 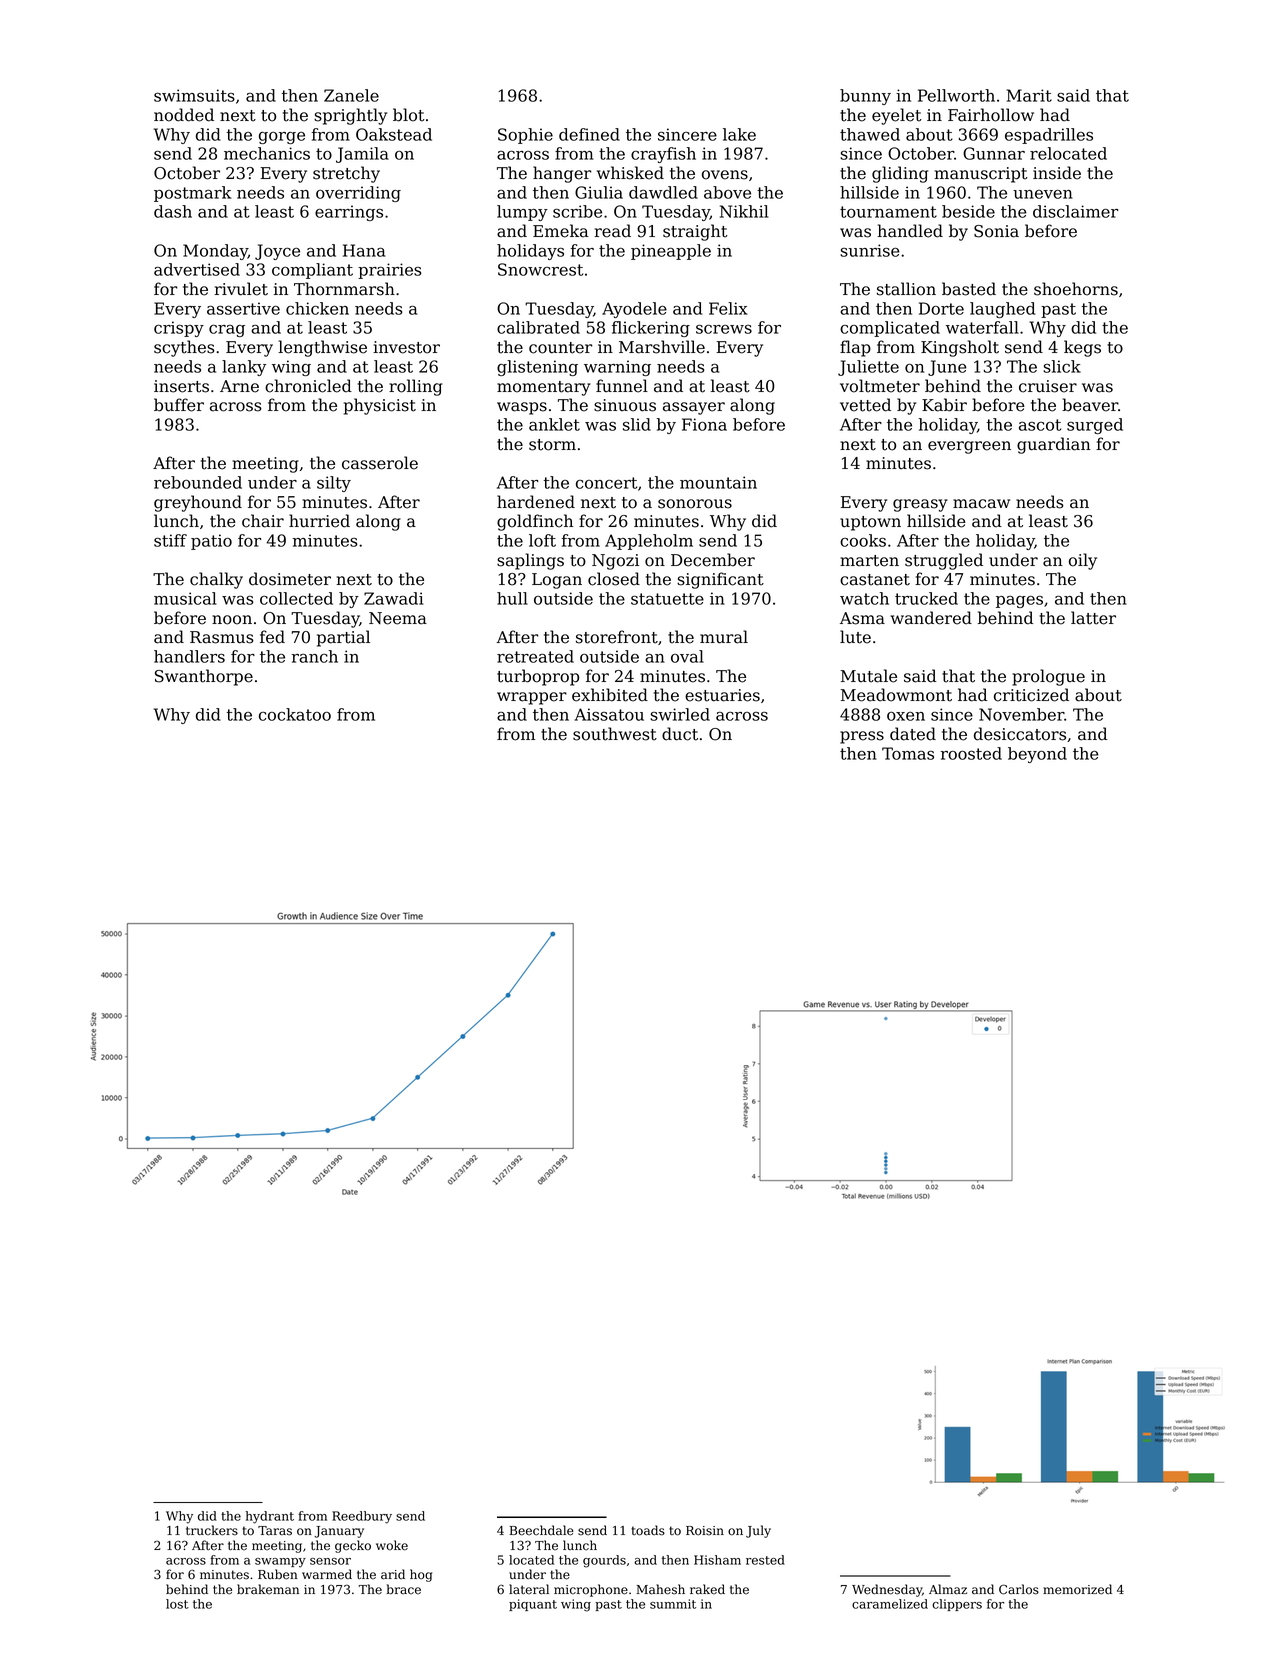 What do you see at coordinates (1029, 95) in the screenshot?
I see `Marit` at bounding box center [1029, 95].
